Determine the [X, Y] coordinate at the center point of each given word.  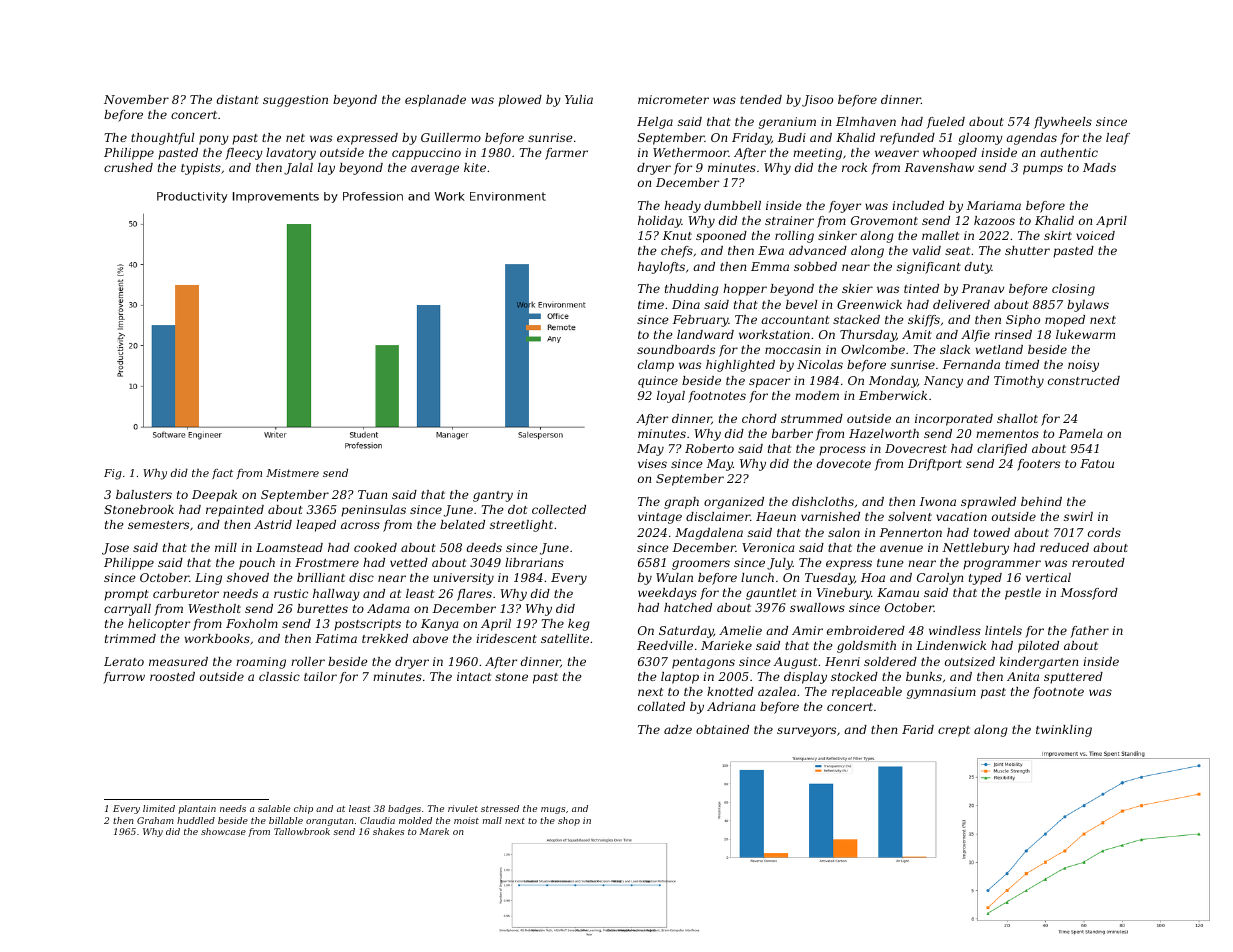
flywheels [1063, 123]
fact [222, 474]
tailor [320, 676]
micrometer [673, 99]
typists [201, 169]
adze [678, 729]
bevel [801, 304]
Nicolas [820, 364]
